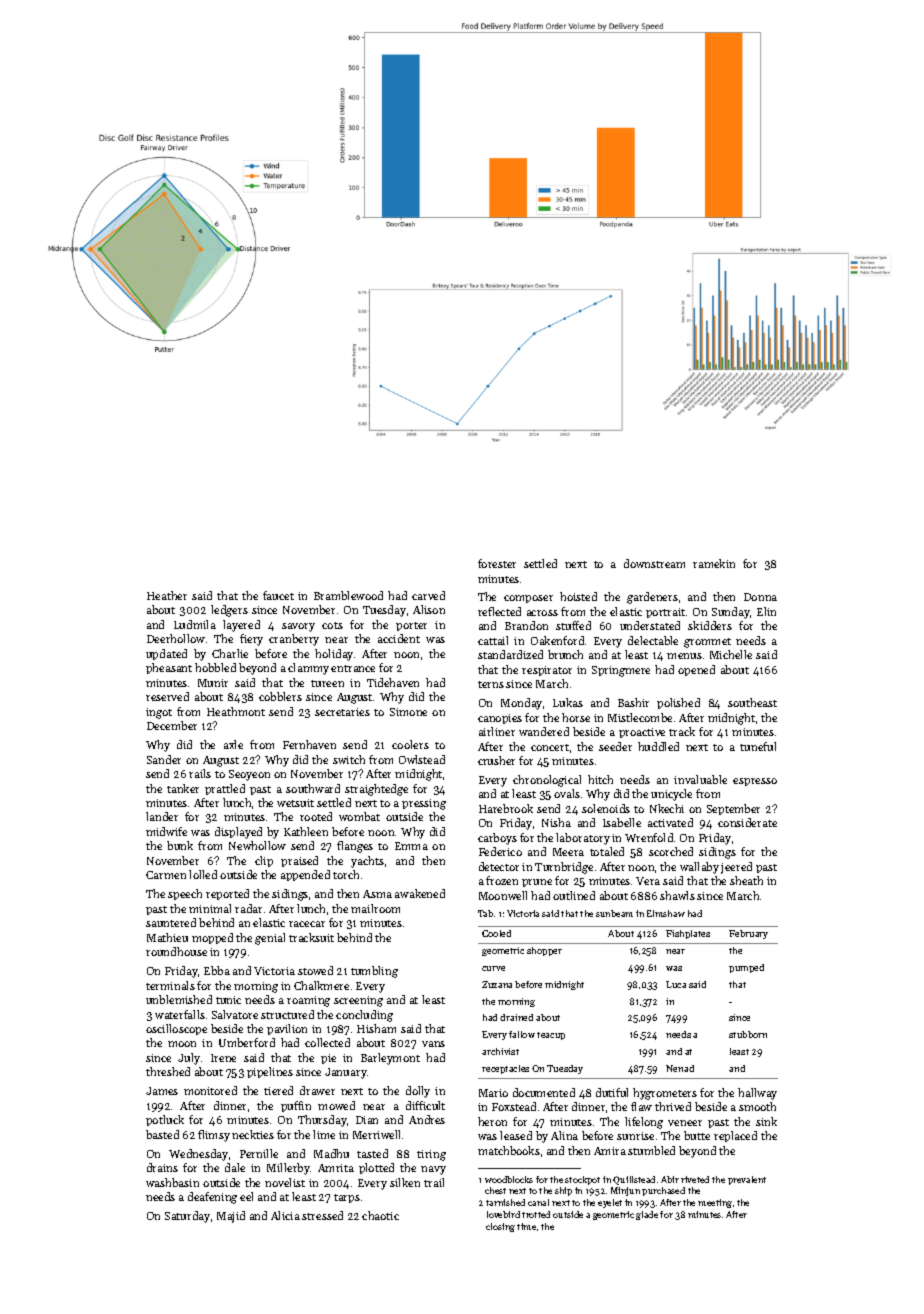 This document has height=1314, width=924. I want to click on eel, so click(246, 1196).
